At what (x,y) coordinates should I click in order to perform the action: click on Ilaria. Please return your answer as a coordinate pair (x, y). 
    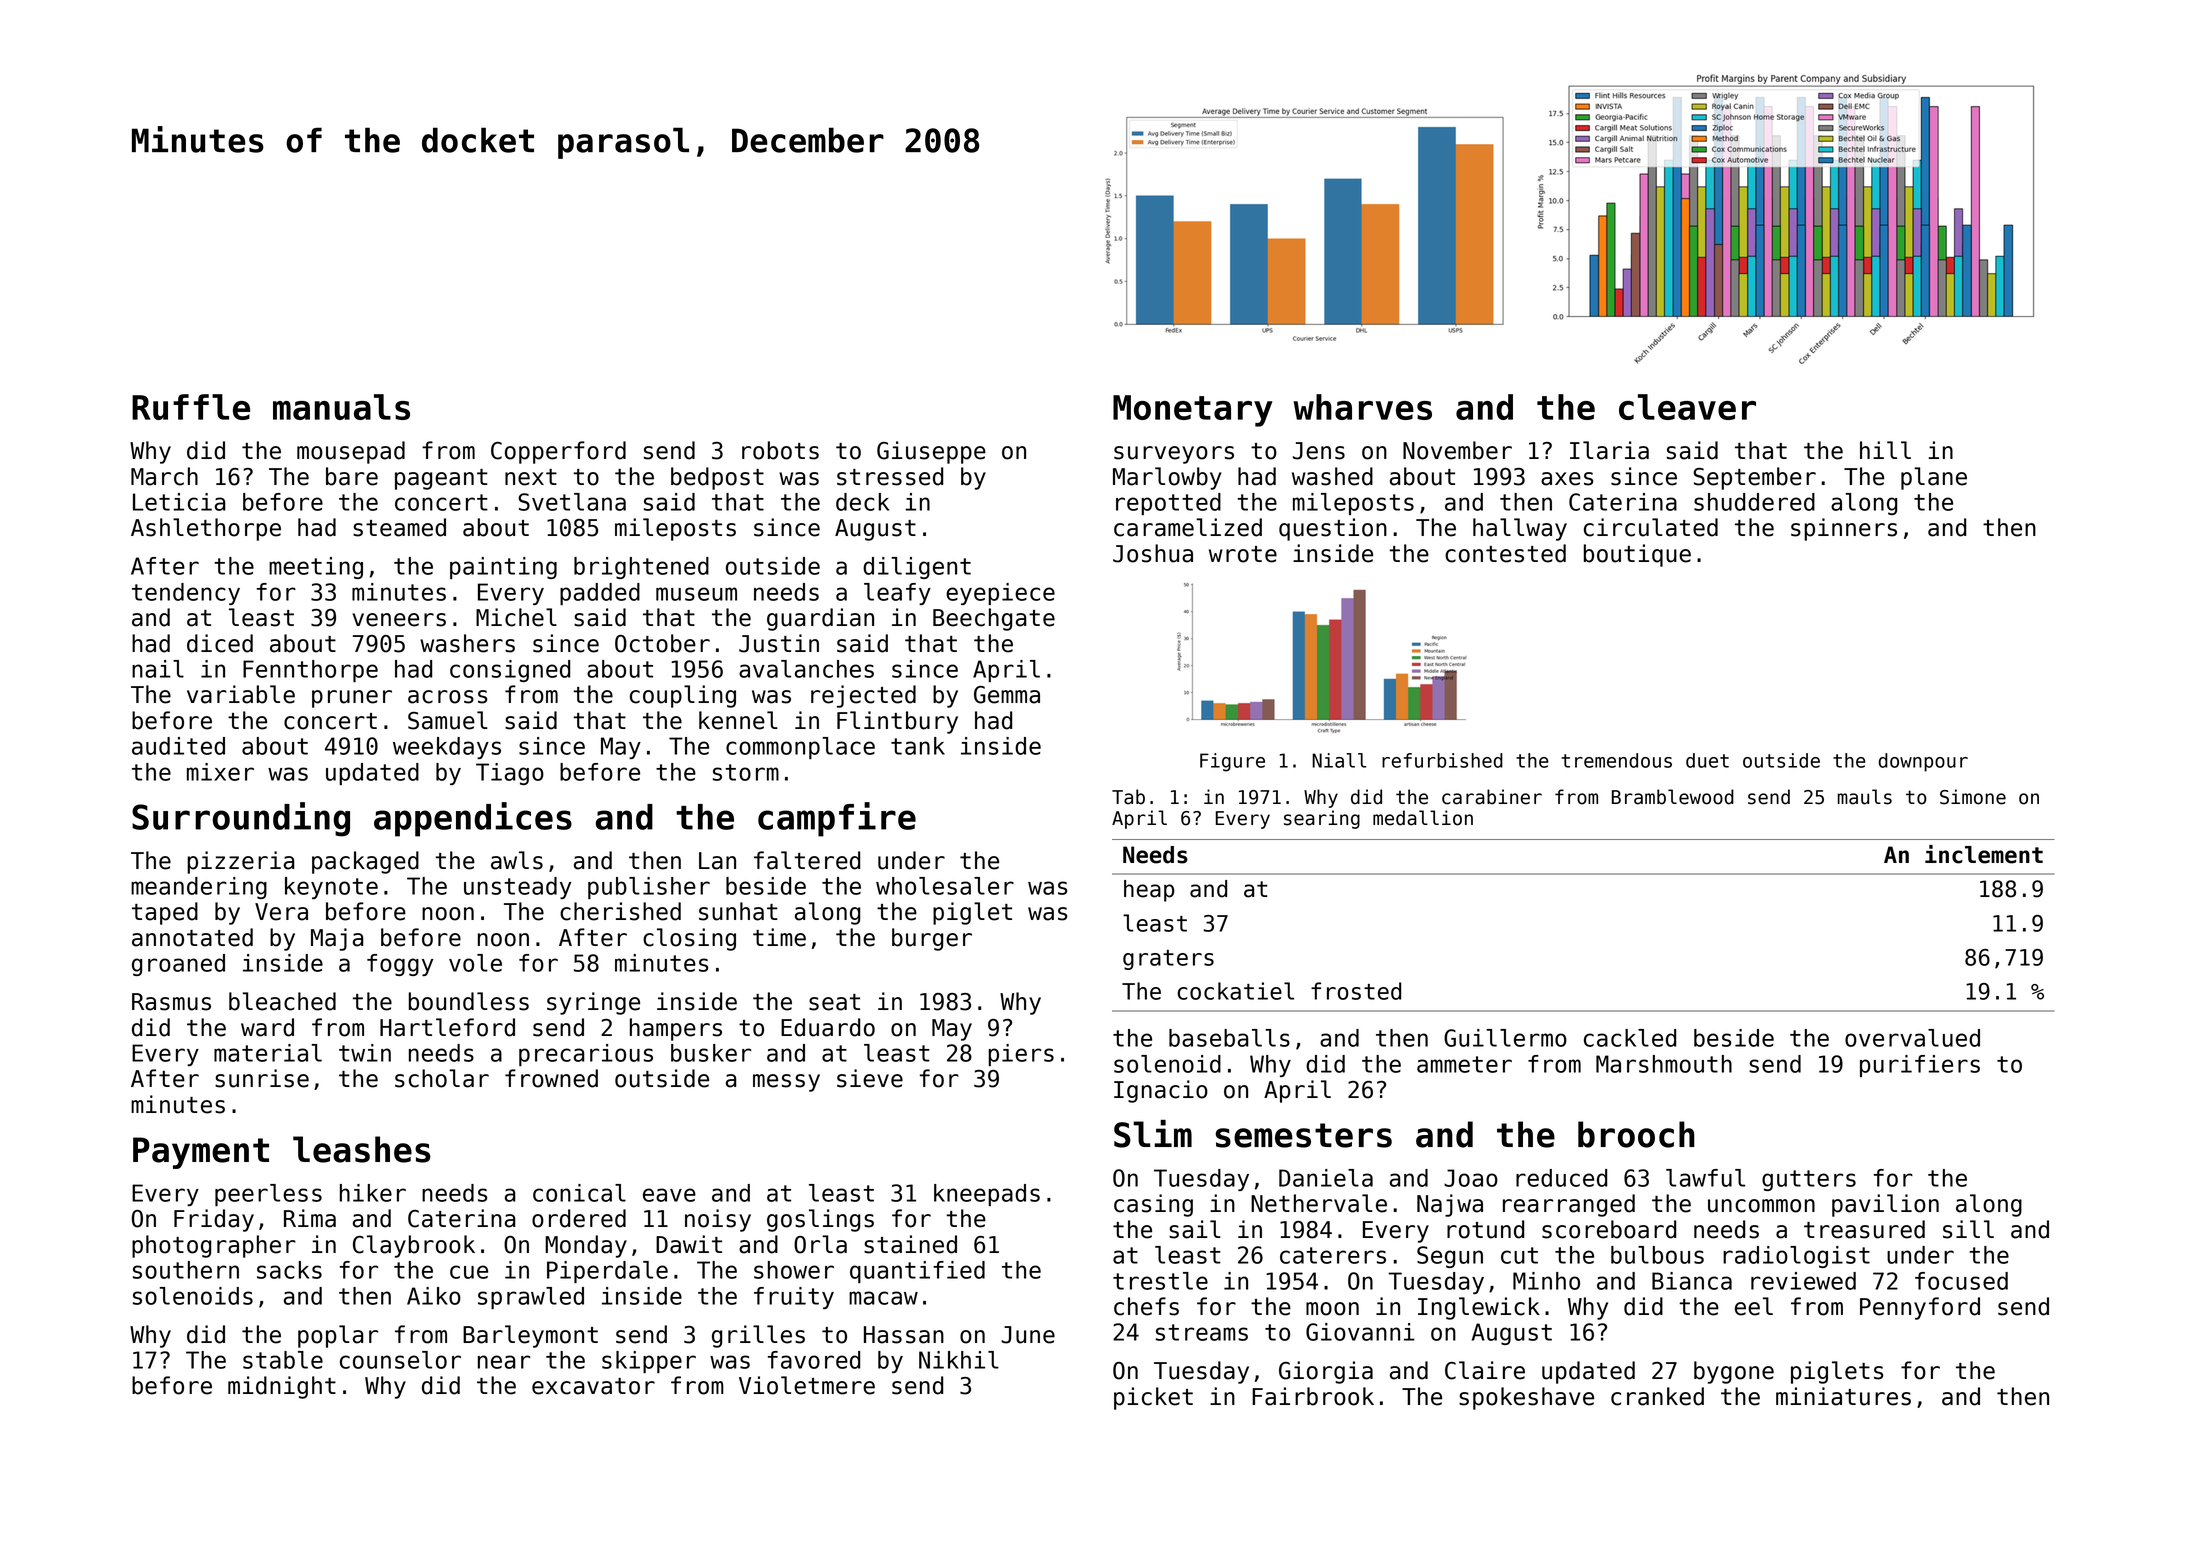
    Looking at the image, I should click on (1609, 450).
